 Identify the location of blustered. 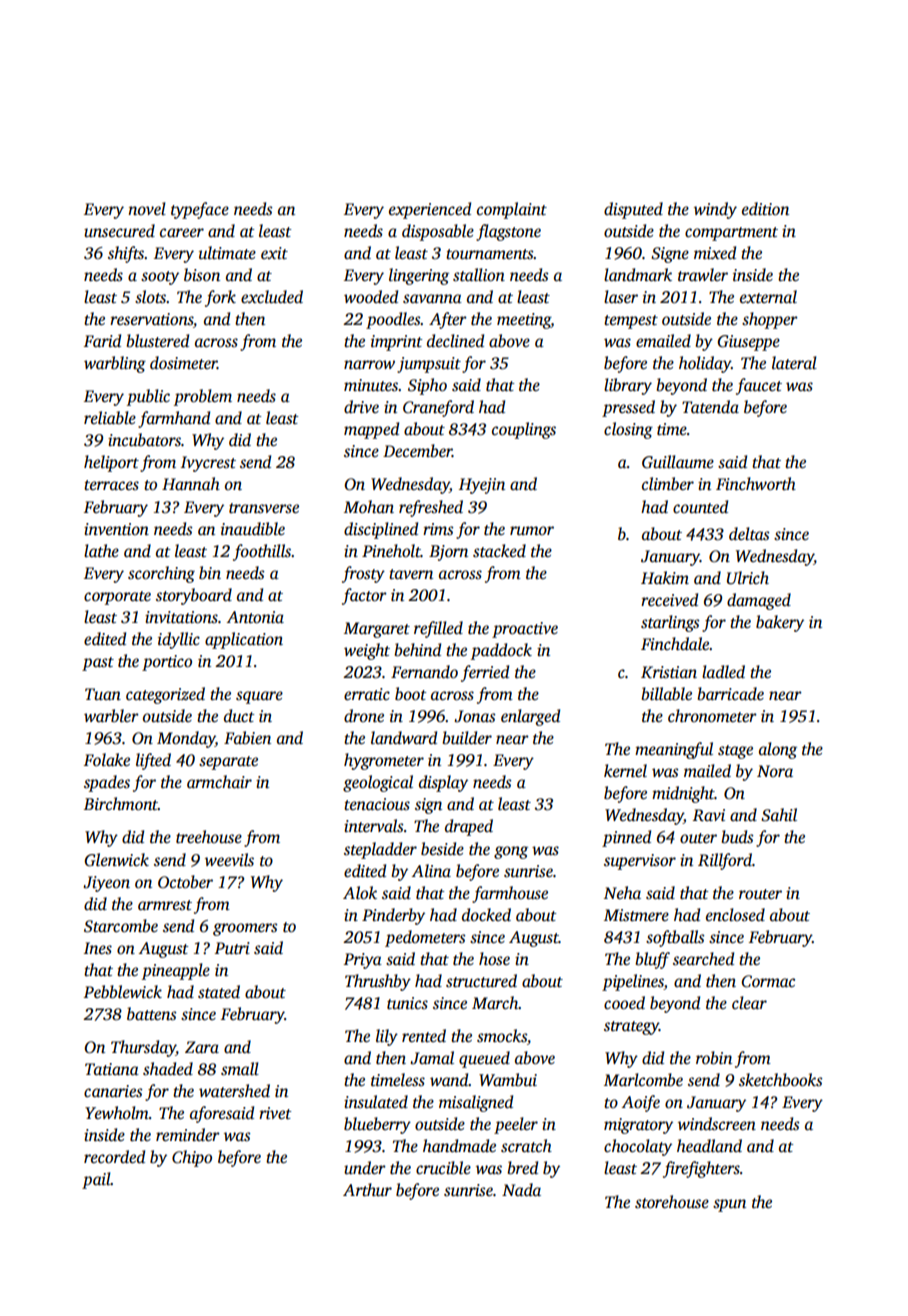
(157, 341).
